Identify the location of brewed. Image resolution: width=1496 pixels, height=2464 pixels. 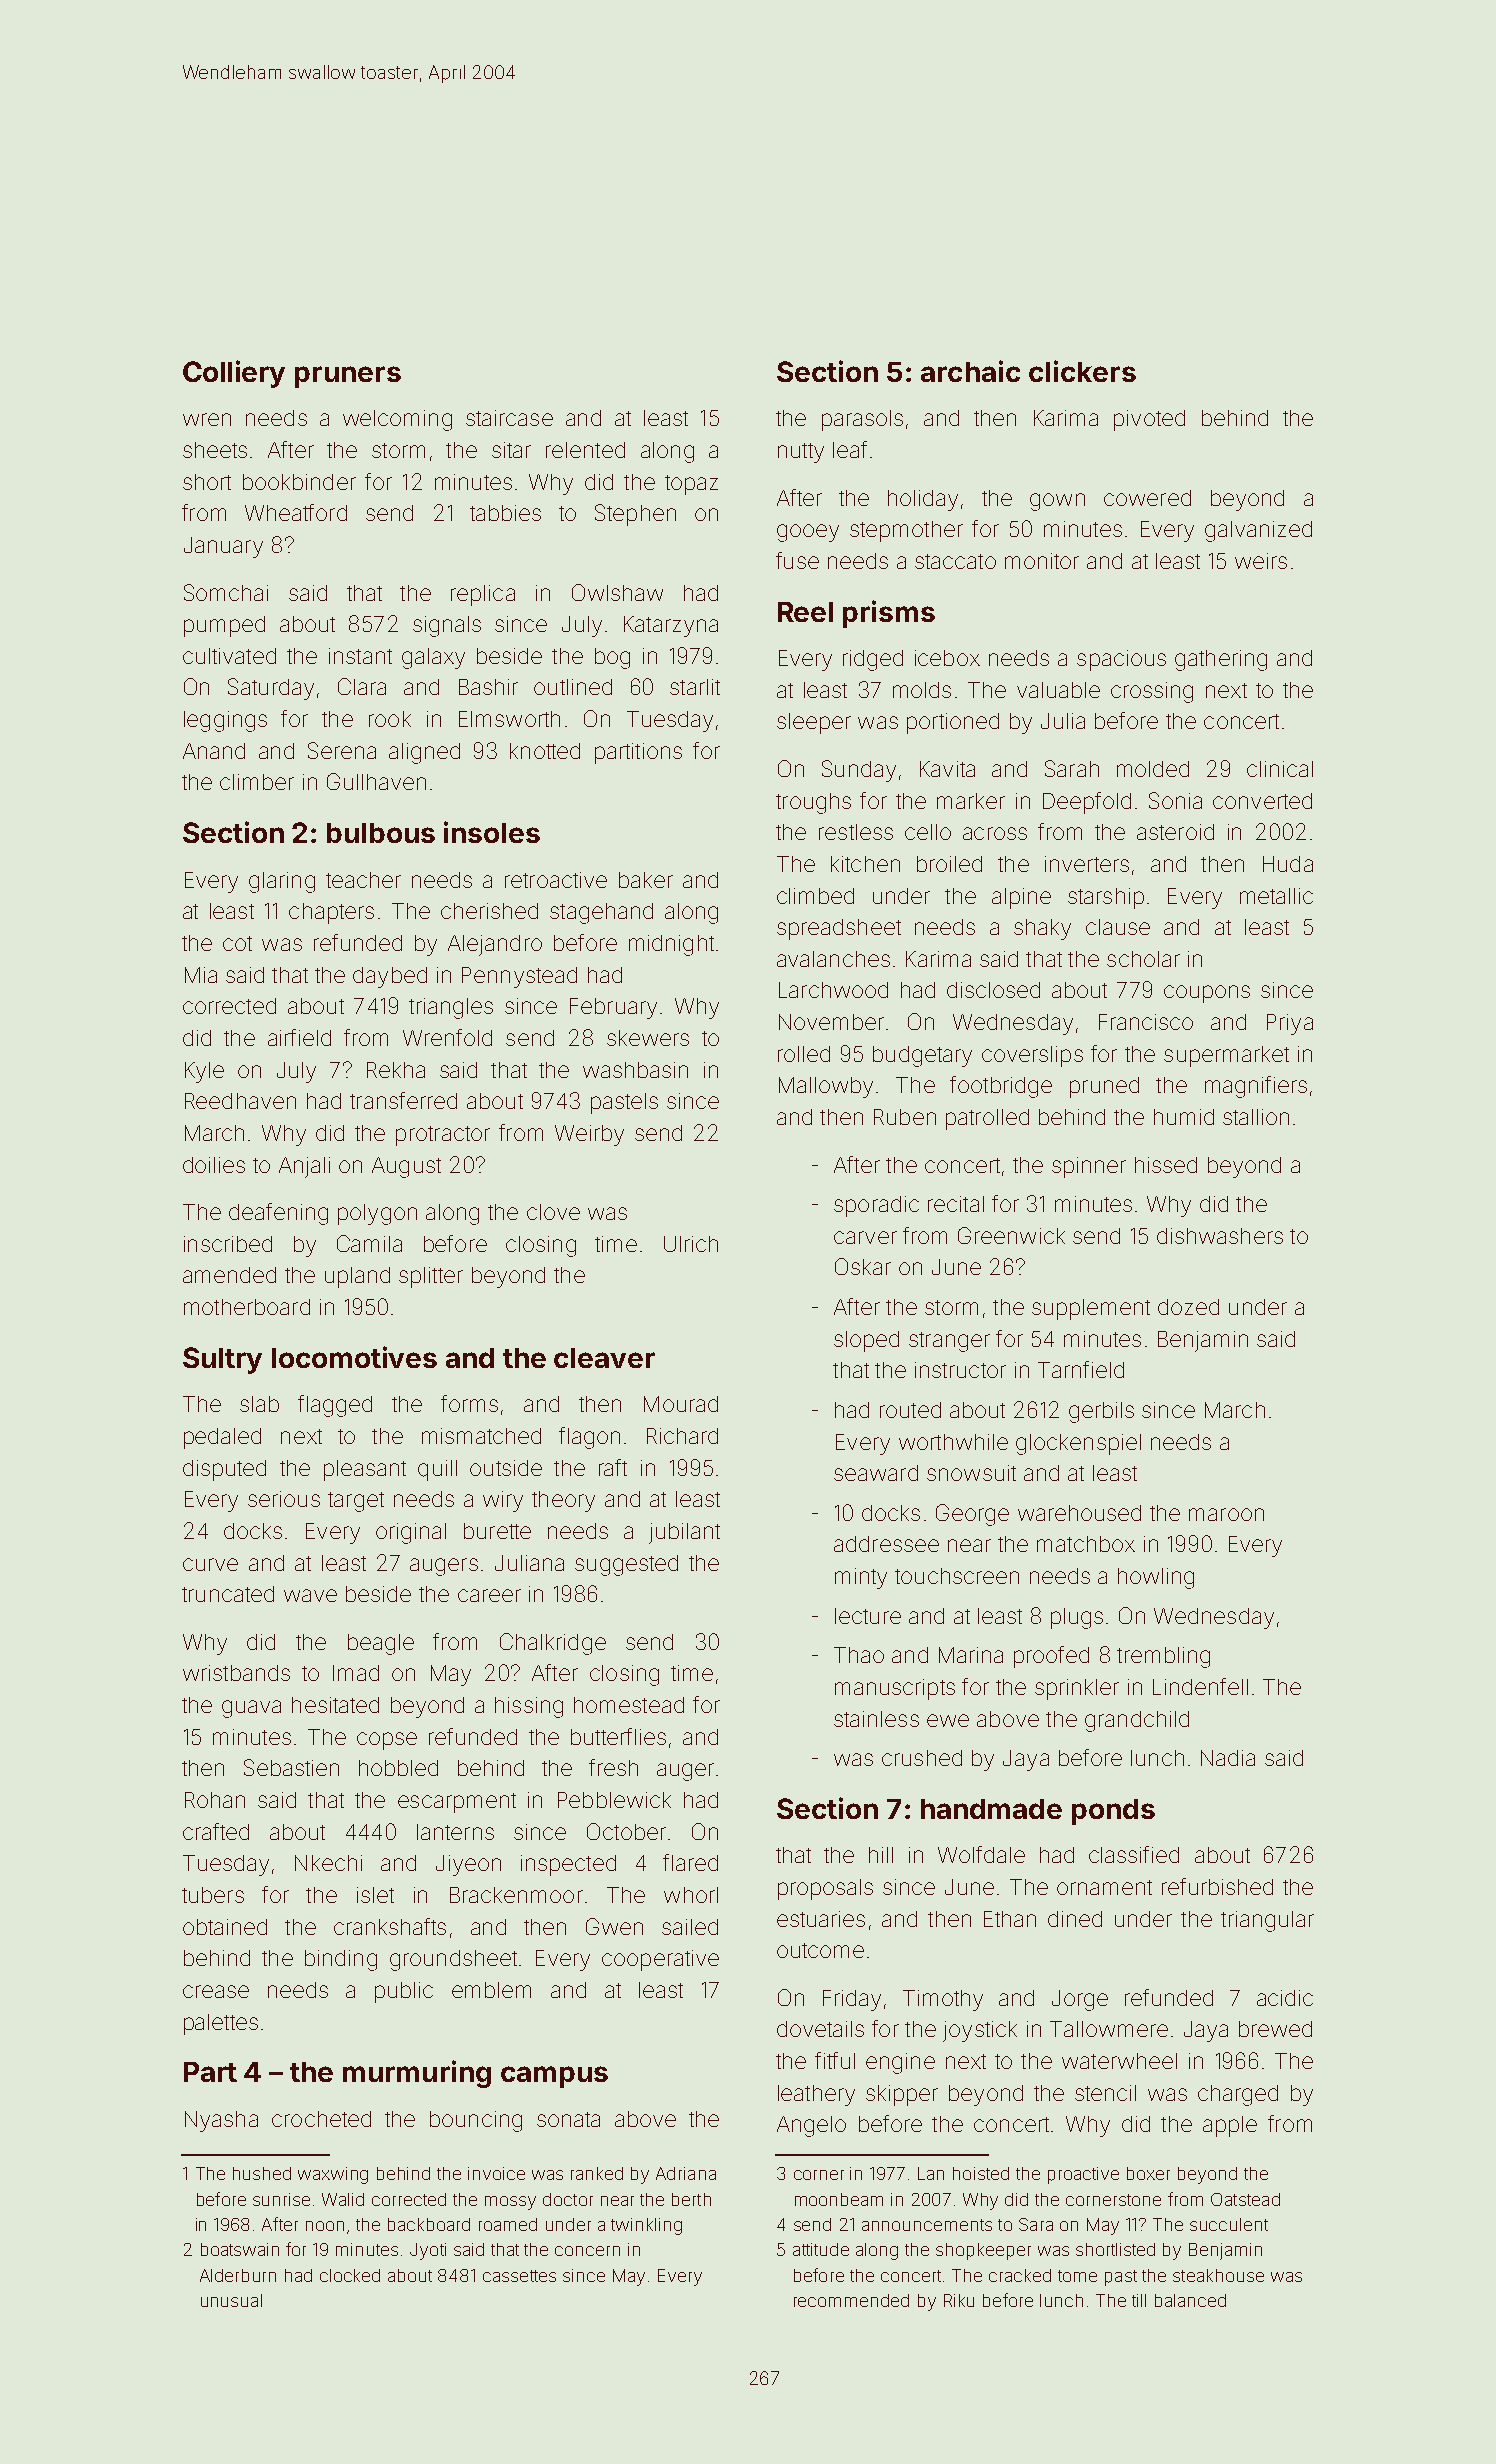
(1275, 2029).
